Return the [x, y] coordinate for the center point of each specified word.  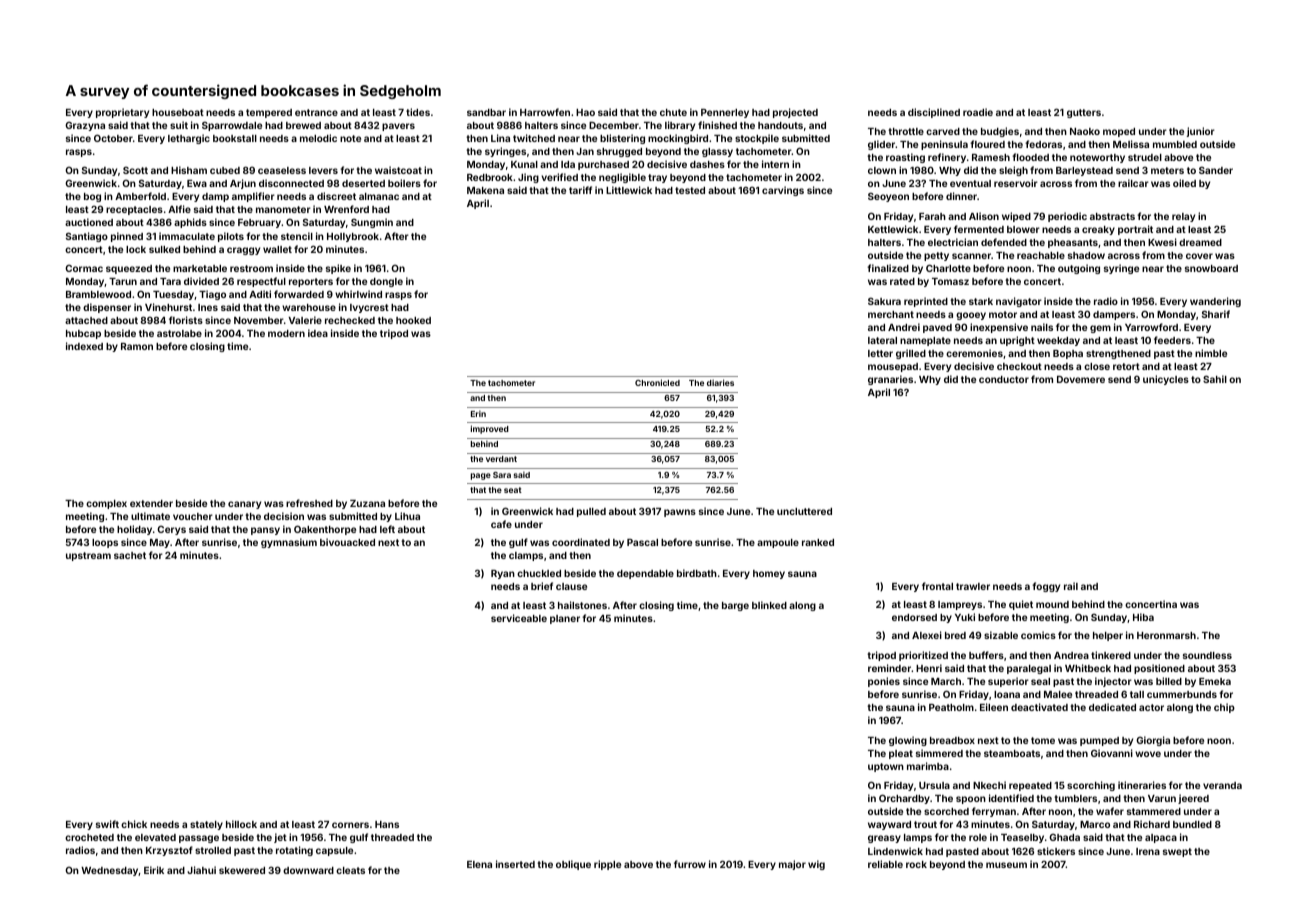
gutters [1084, 113]
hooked [413, 320]
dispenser [107, 308]
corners [350, 825]
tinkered [1111, 655]
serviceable [519, 618]
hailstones [582, 605]
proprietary [122, 113]
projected [795, 113]
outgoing [1079, 269]
